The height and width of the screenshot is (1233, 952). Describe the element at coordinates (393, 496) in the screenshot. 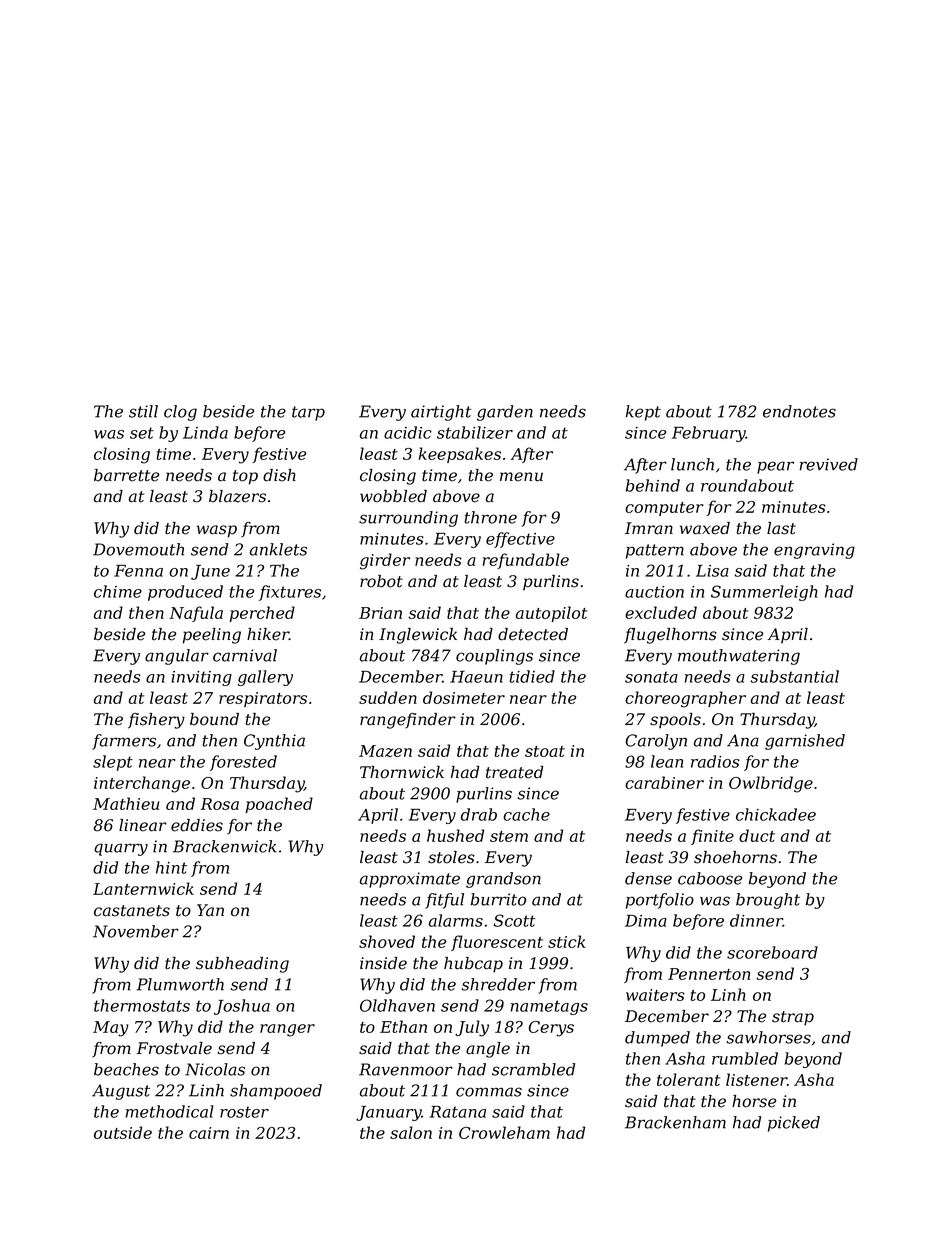

I see `wobbled` at that location.
